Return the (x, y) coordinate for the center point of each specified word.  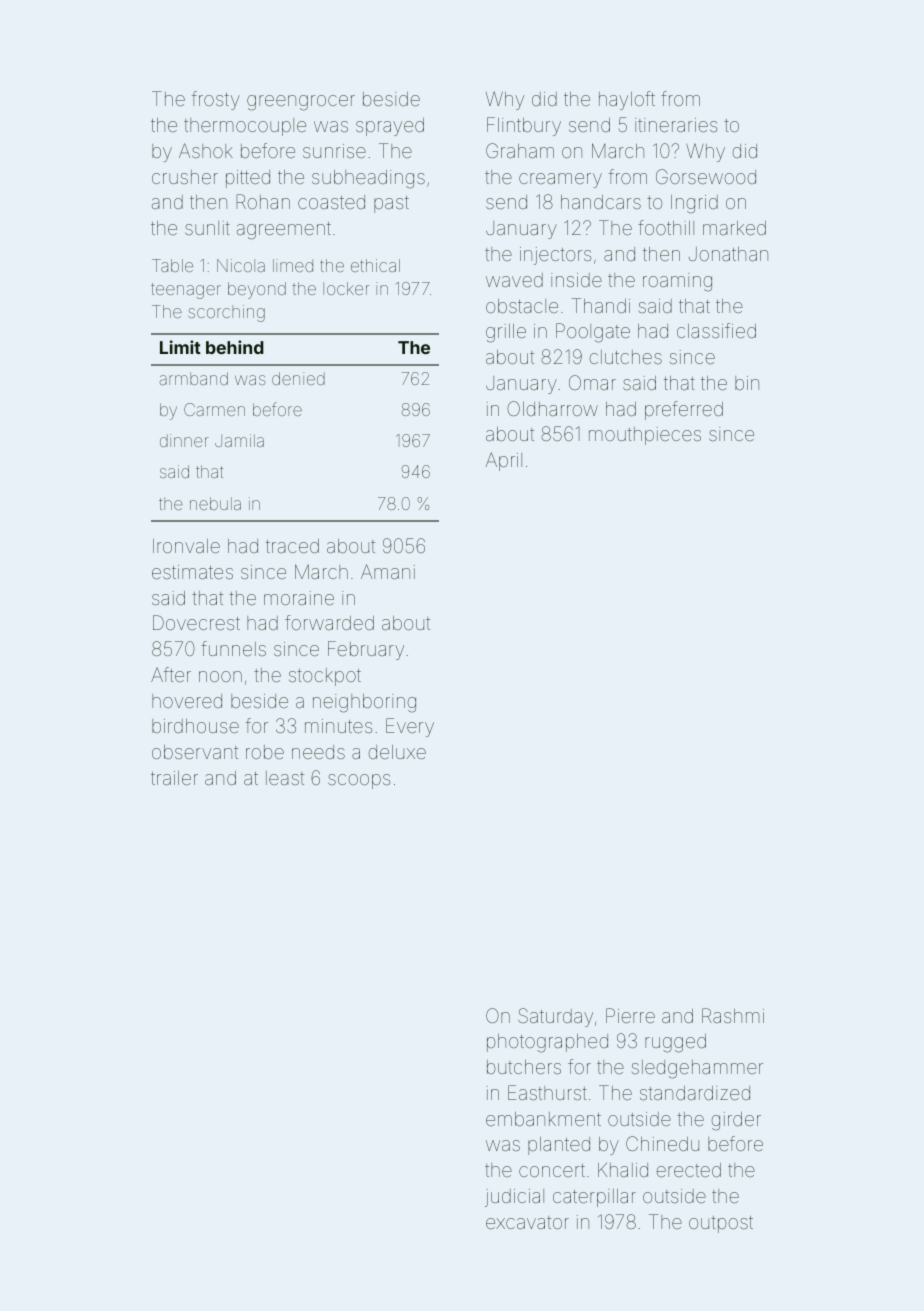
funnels (233, 648)
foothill (666, 227)
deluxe (397, 752)
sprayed (390, 127)
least (285, 778)
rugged (675, 1043)
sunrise (334, 151)
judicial (514, 1198)
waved (514, 280)
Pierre (630, 1015)
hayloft (627, 100)
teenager (186, 291)
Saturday (555, 1017)
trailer (174, 778)
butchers (524, 1067)
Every (410, 727)
